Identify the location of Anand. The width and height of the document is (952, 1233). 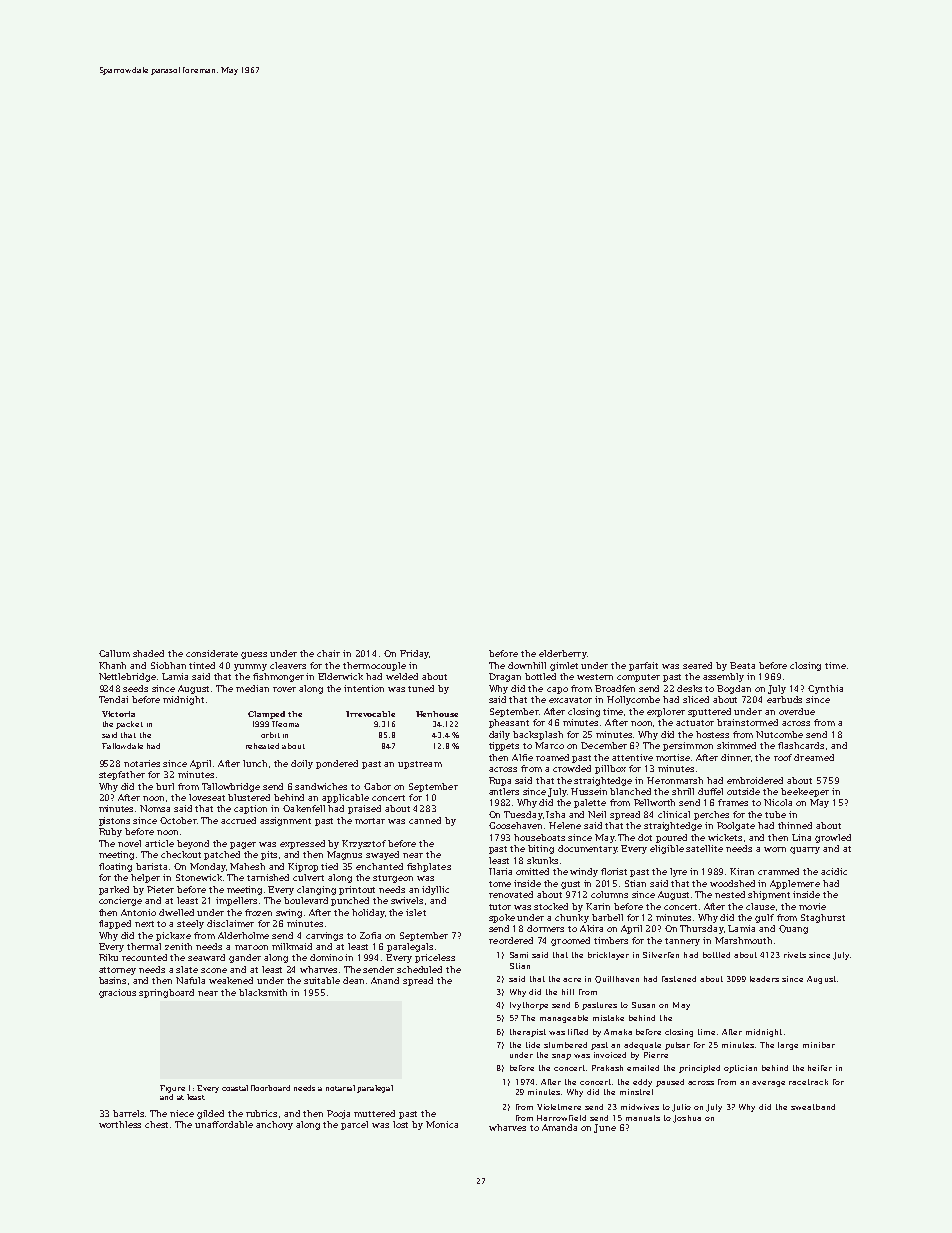
(385, 980).
